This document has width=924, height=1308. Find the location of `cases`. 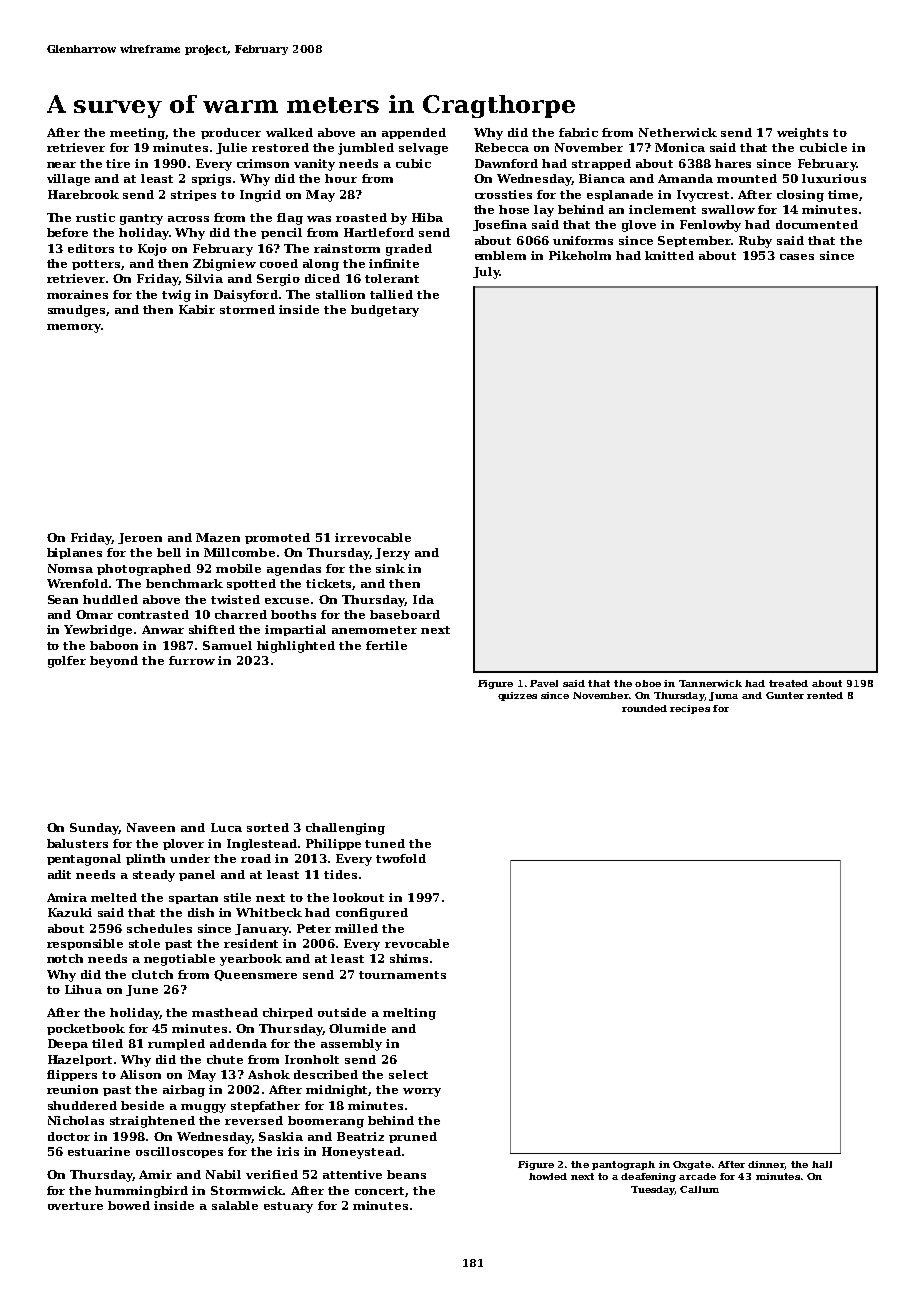

cases is located at coordinates (797, 257).
